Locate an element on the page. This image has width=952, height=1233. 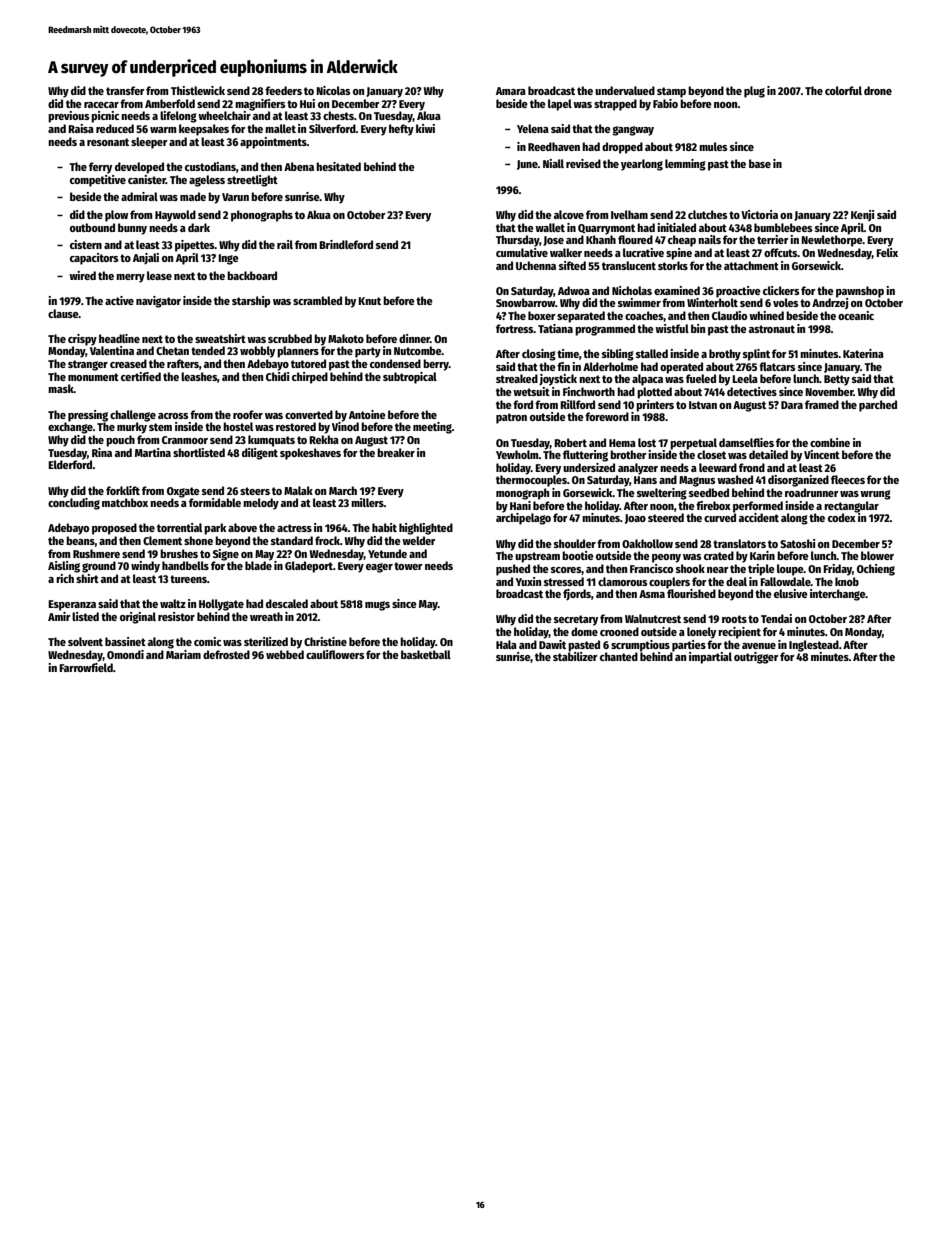
roofer is located at coordinates (248, 414).
